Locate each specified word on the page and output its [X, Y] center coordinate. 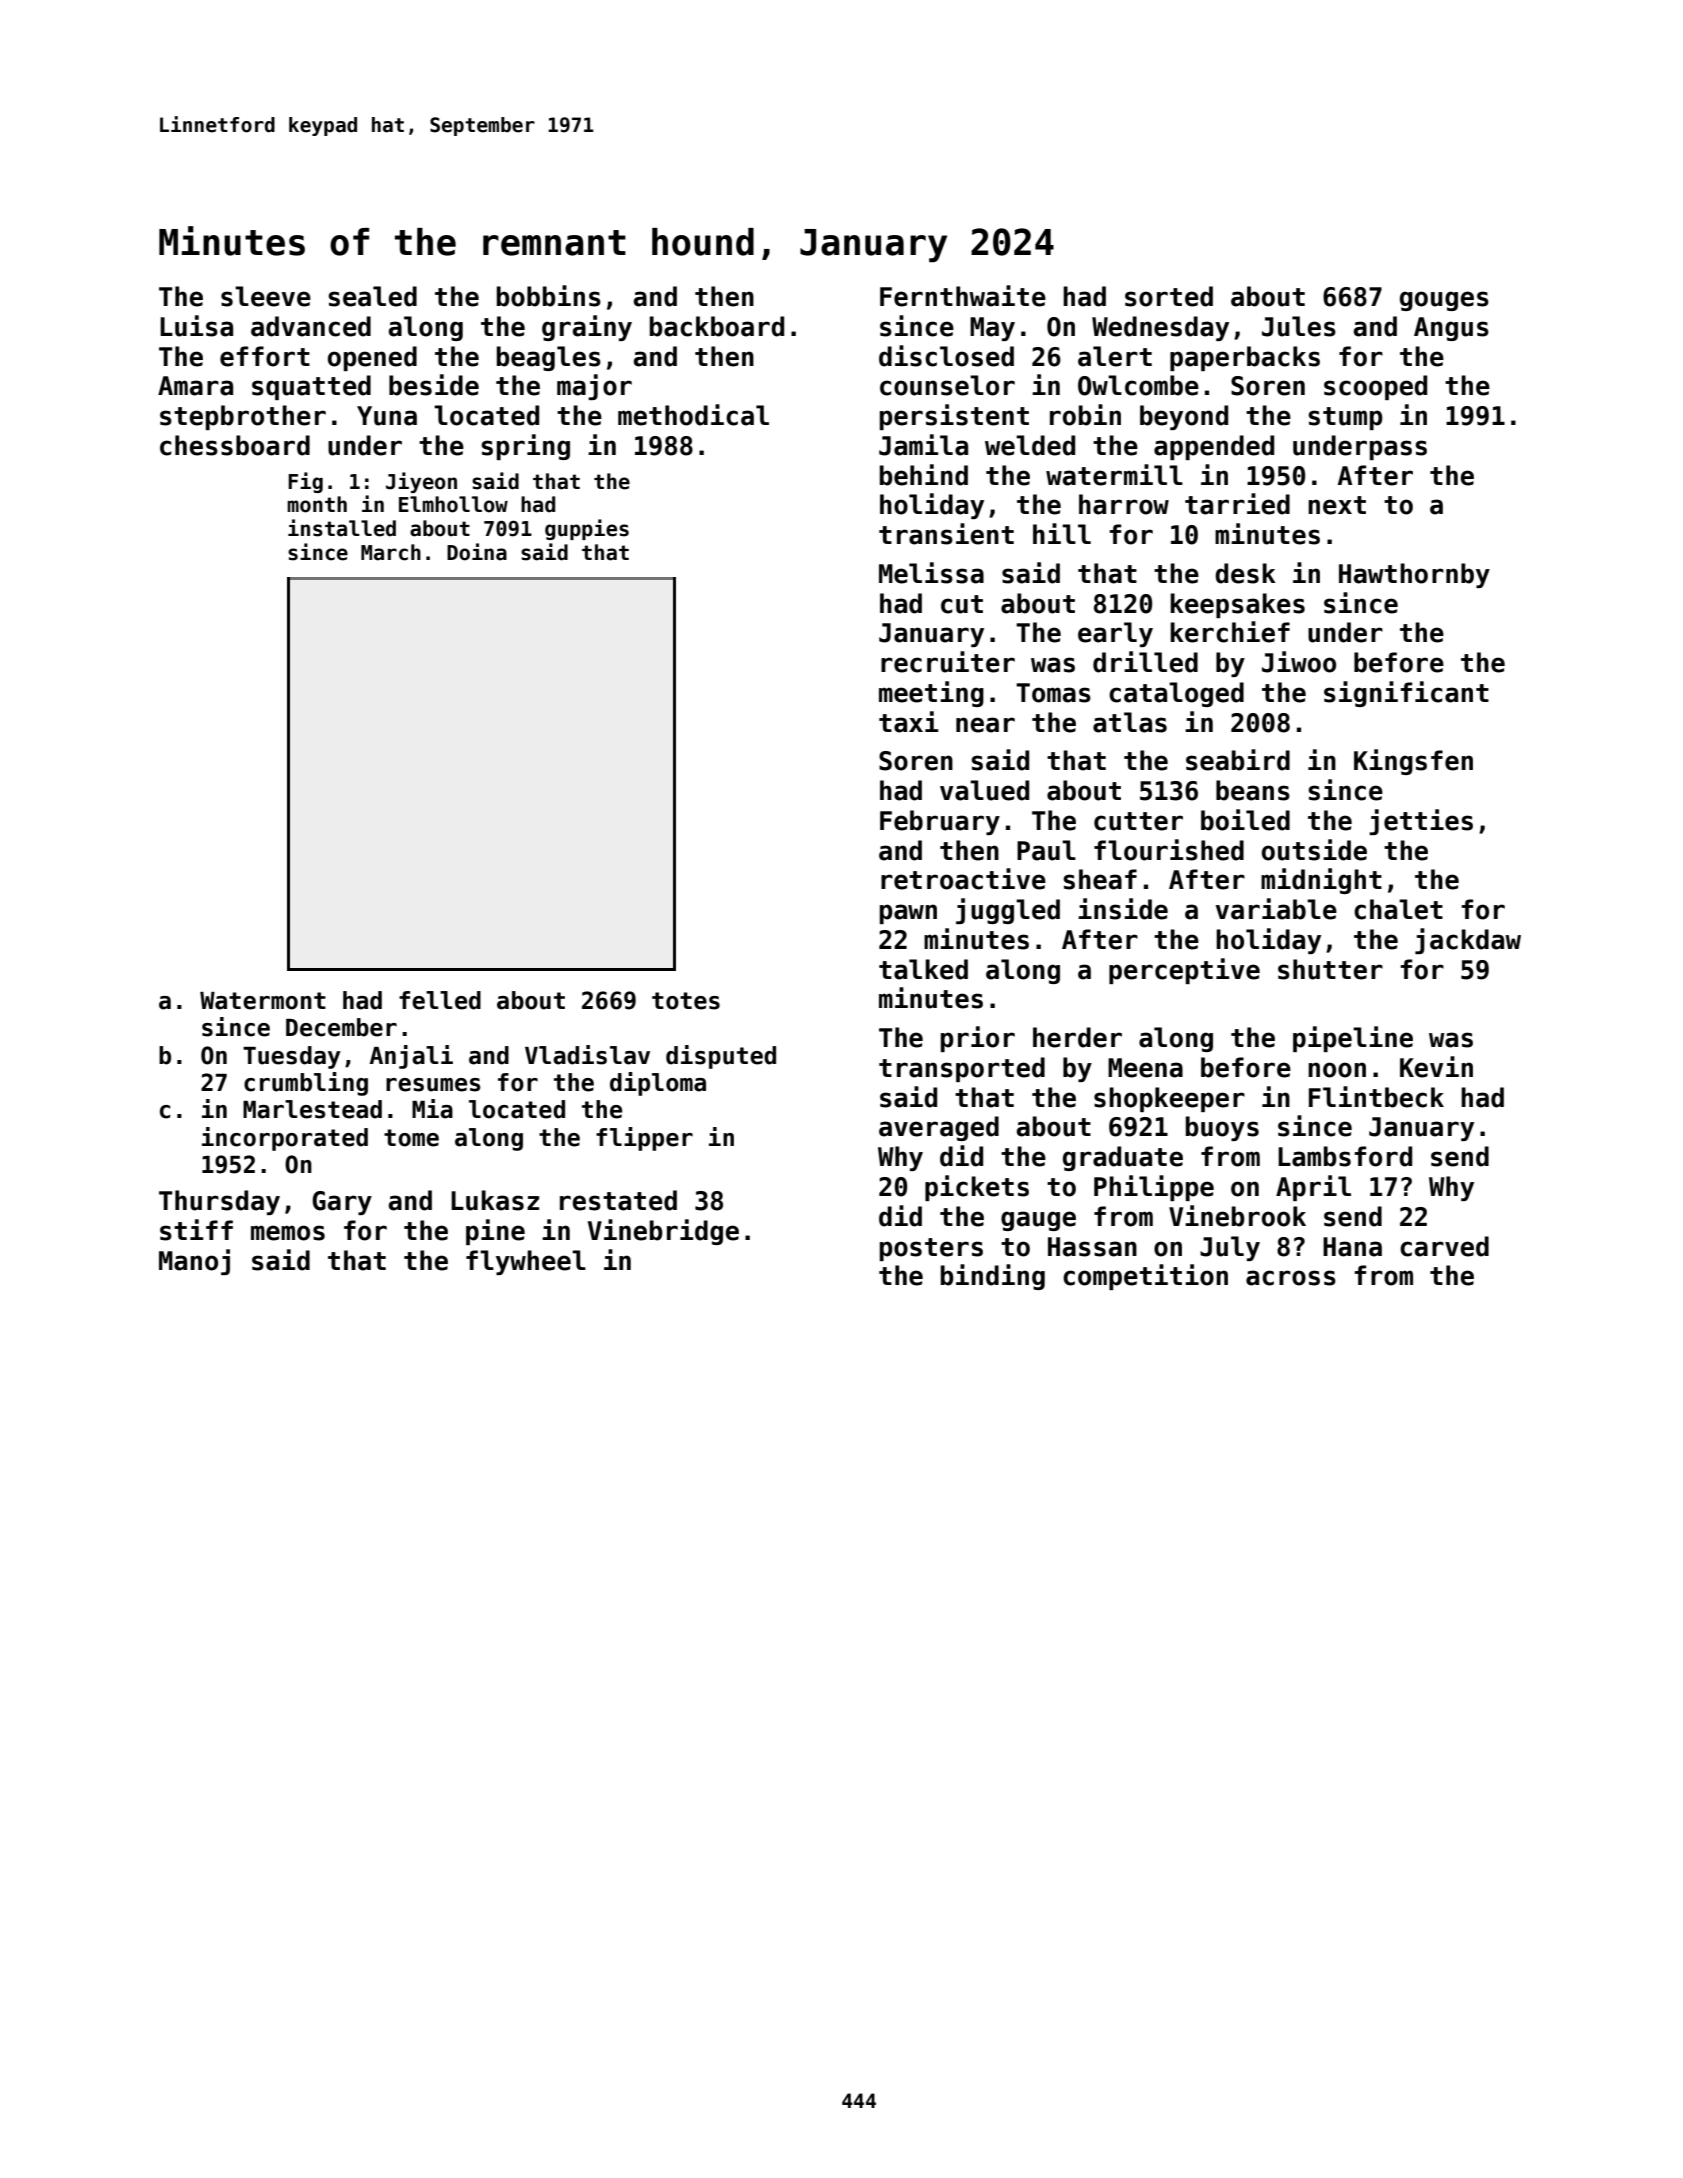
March [391, 552]
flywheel [526, 1262]
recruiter [948, 662]
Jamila [923, 445]
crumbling [306, 1084]
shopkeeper [1169, 1099]
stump [1345, 418]
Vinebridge [663, 1232]
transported [962, 1069]
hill [1062, 533]
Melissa [931, 573]
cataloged [1176, 694]
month [317, 504]
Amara [195, 386]
